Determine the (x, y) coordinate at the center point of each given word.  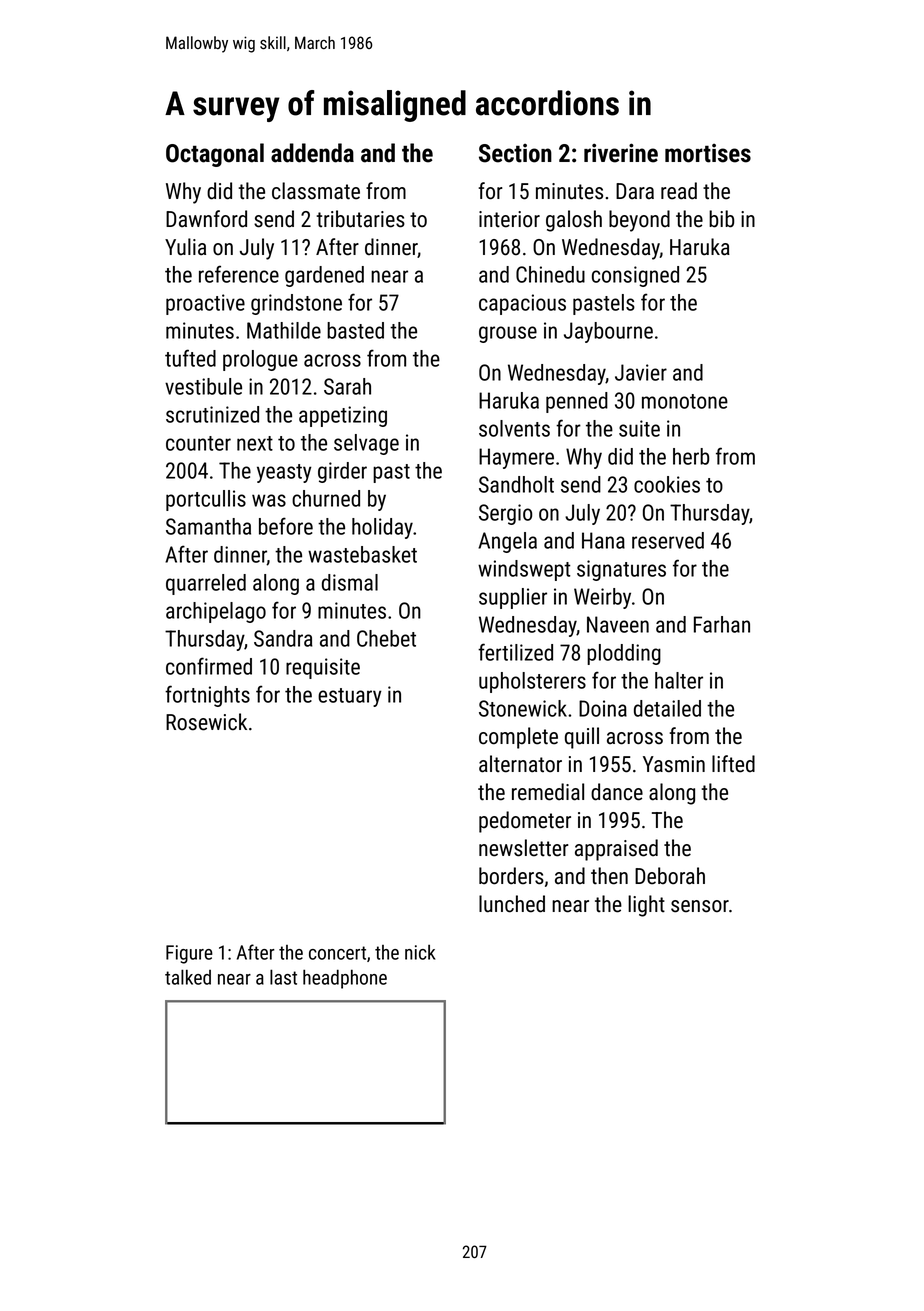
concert (337, 953)
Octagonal (215, 155)
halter (679, 680)
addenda (312, 153)
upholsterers (532, 682)
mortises (708, 153)
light (646, 906)
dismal (350, 582)
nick (420, 952)
